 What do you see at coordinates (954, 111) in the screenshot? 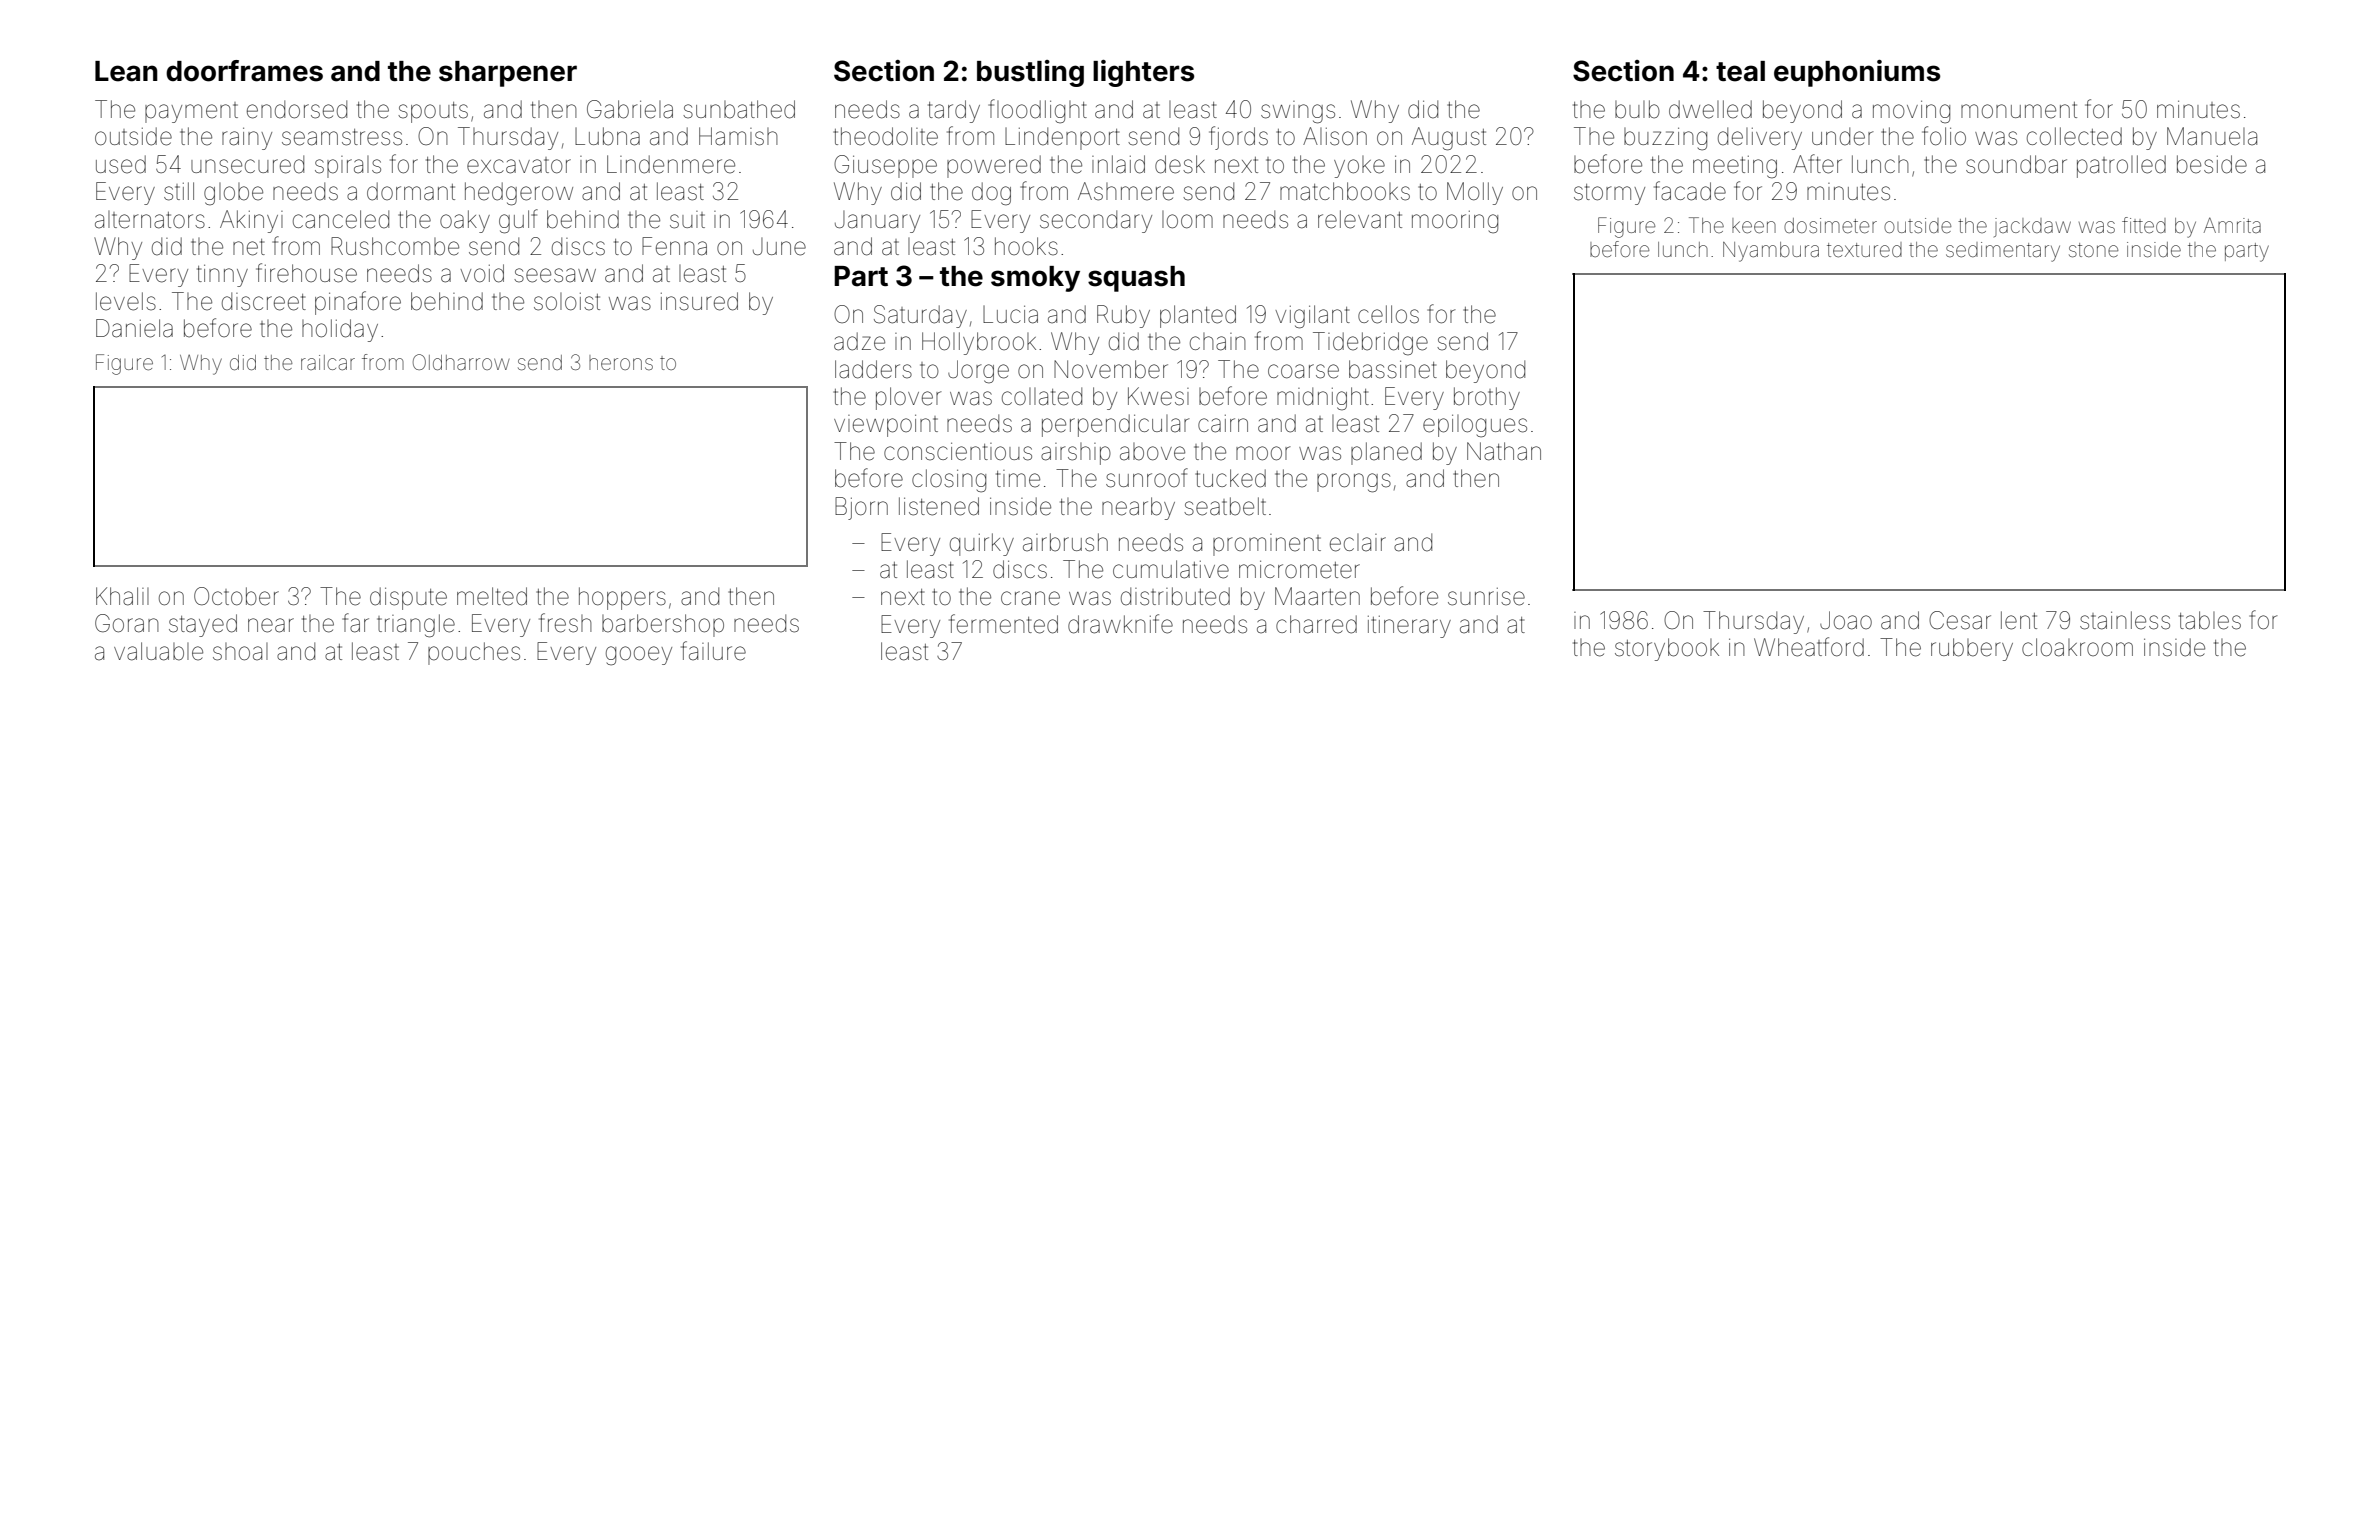
I see `tardy` at bounding box center [954, 111].
